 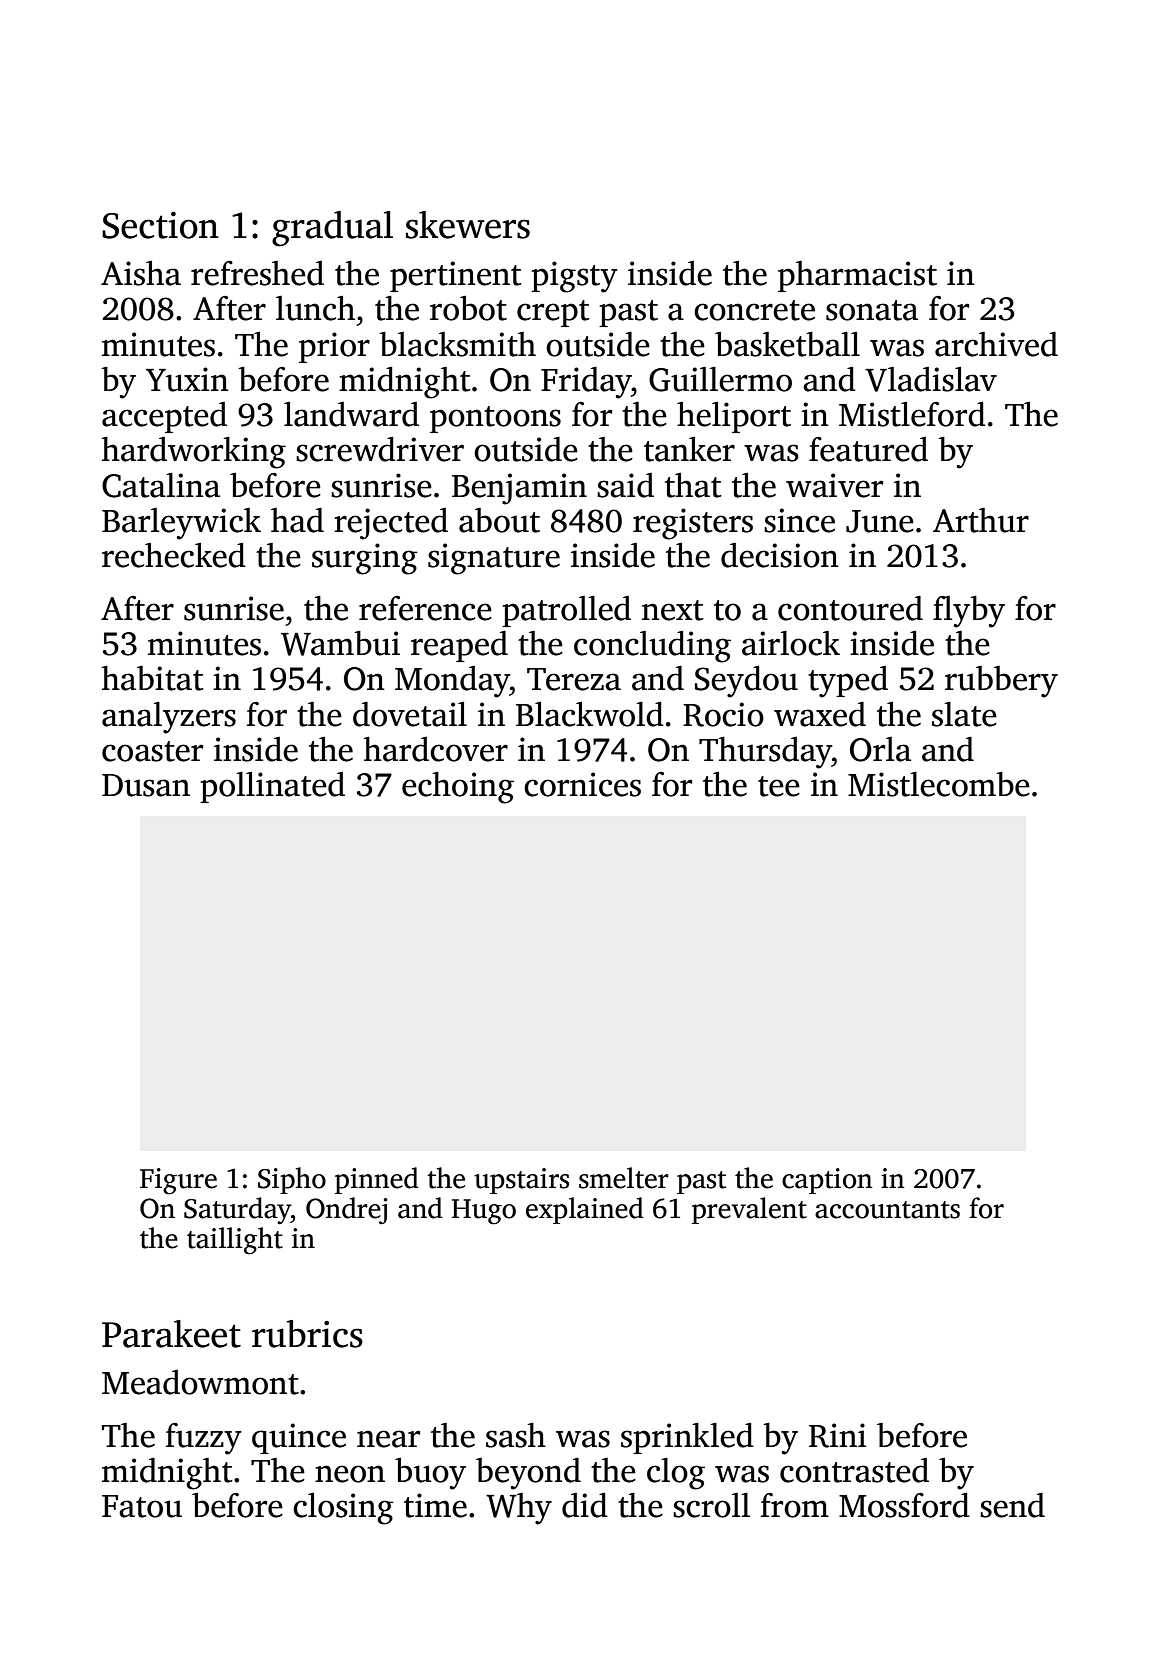 What do you see at coordinates (765, 752) in the image?
I see `Thursday` at bounding box center [765, 752].
